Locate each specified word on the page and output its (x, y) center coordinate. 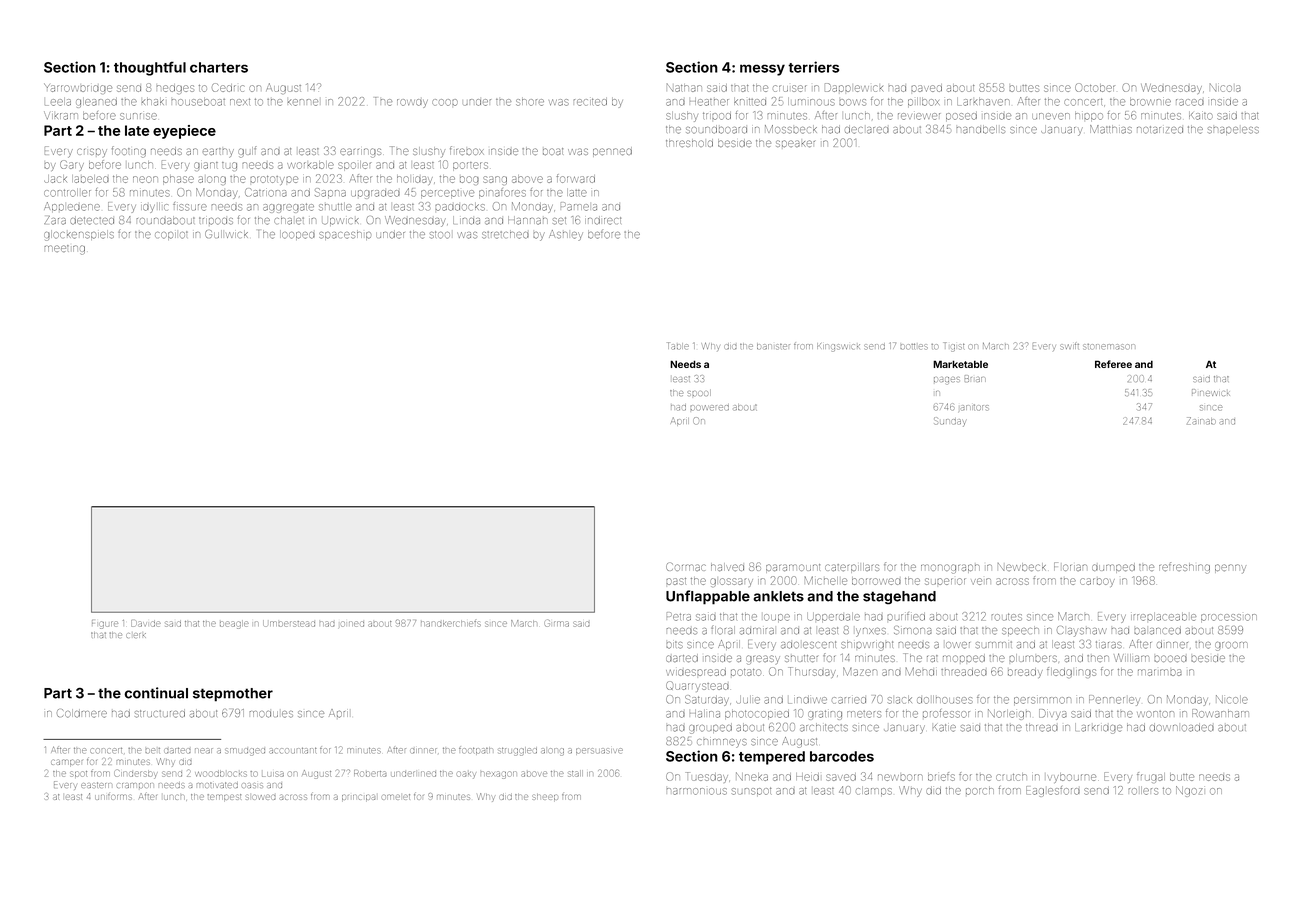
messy (762, 70)
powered (710, 408)
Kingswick (838, 347)
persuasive (599, 751)
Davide (146, 623)
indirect (603, 220)
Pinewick (1211, 392)
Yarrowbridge (78, 88)
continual (156, 693)
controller (67, 193)
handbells (981, 129)
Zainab (1201, 421)
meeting (64, 250)
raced (1190, 102)
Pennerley (1114, 700)
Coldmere (82, 713)
